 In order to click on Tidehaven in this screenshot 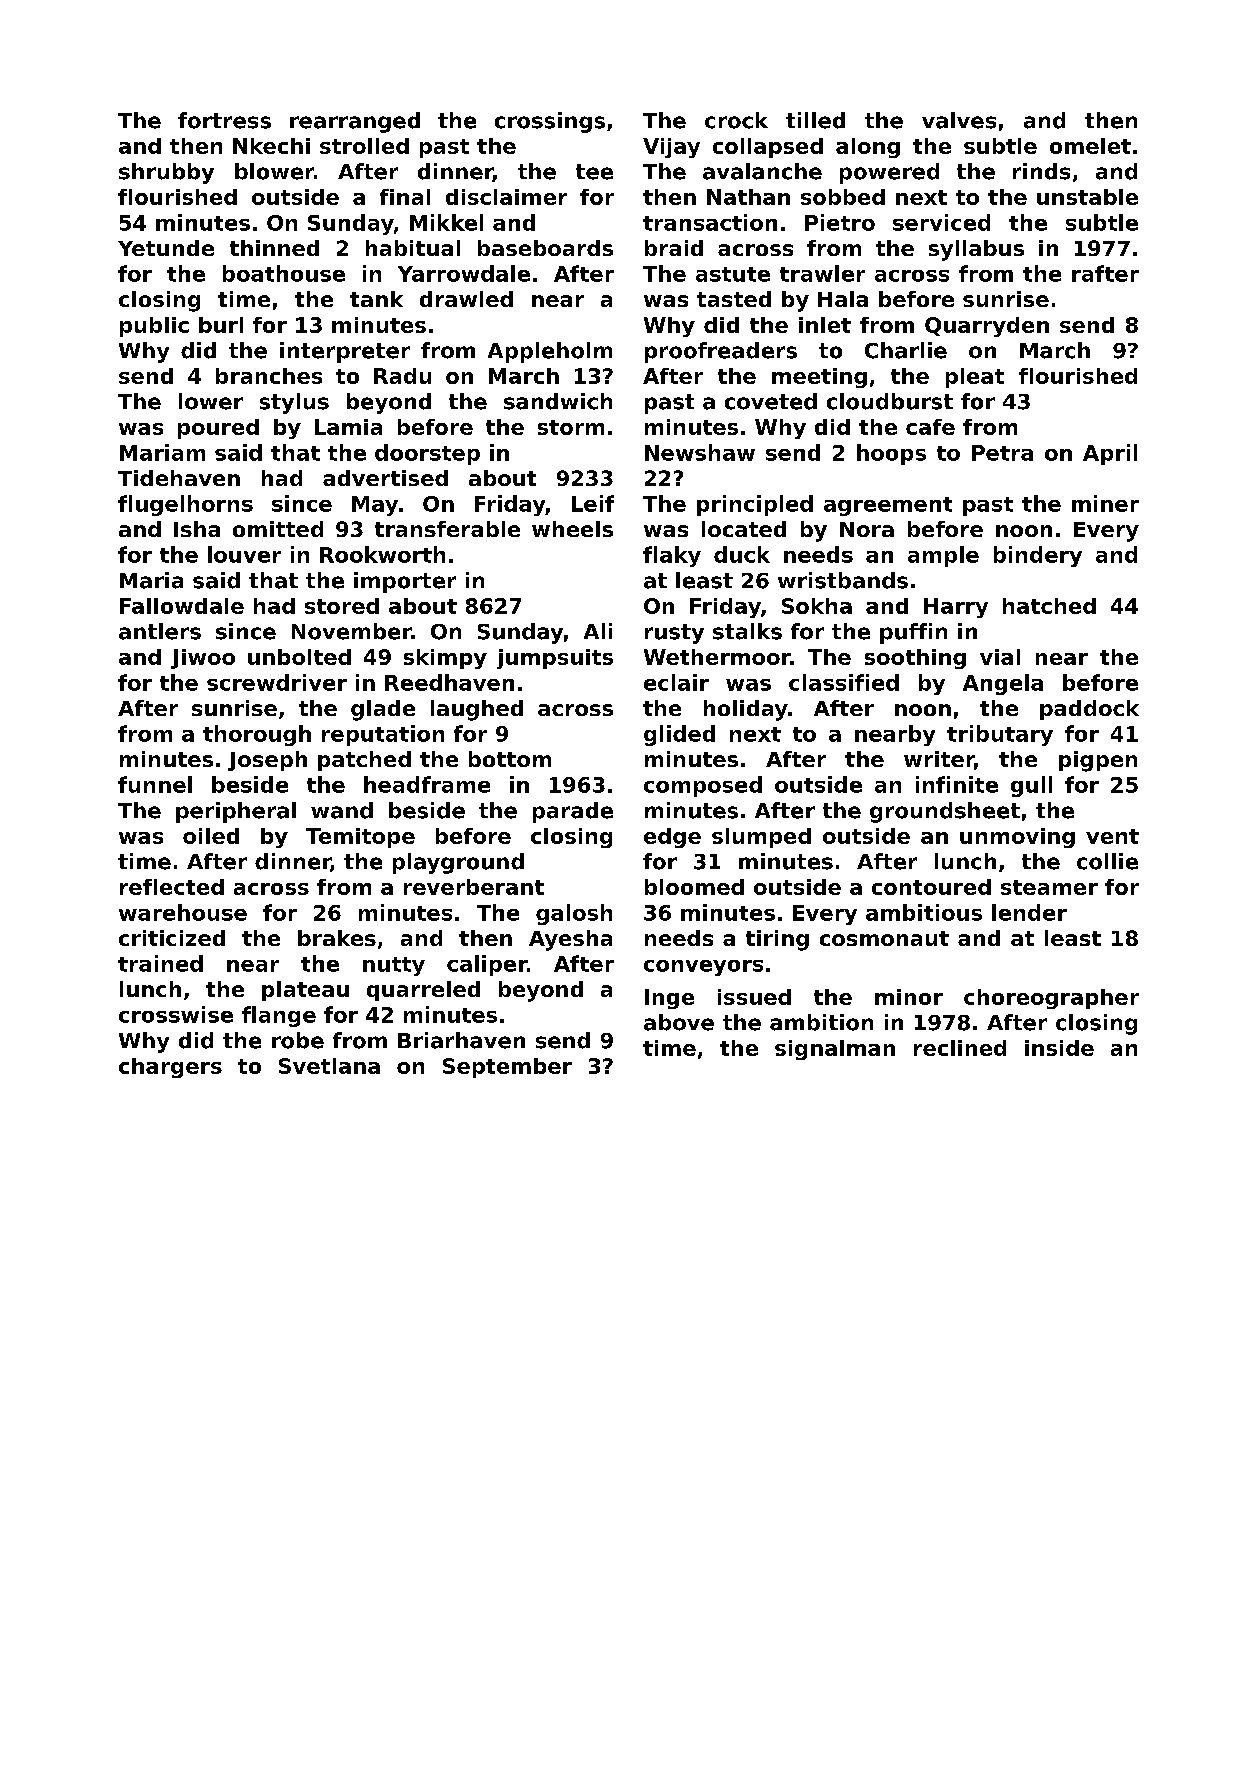, I will do `click(179, 478)`.
